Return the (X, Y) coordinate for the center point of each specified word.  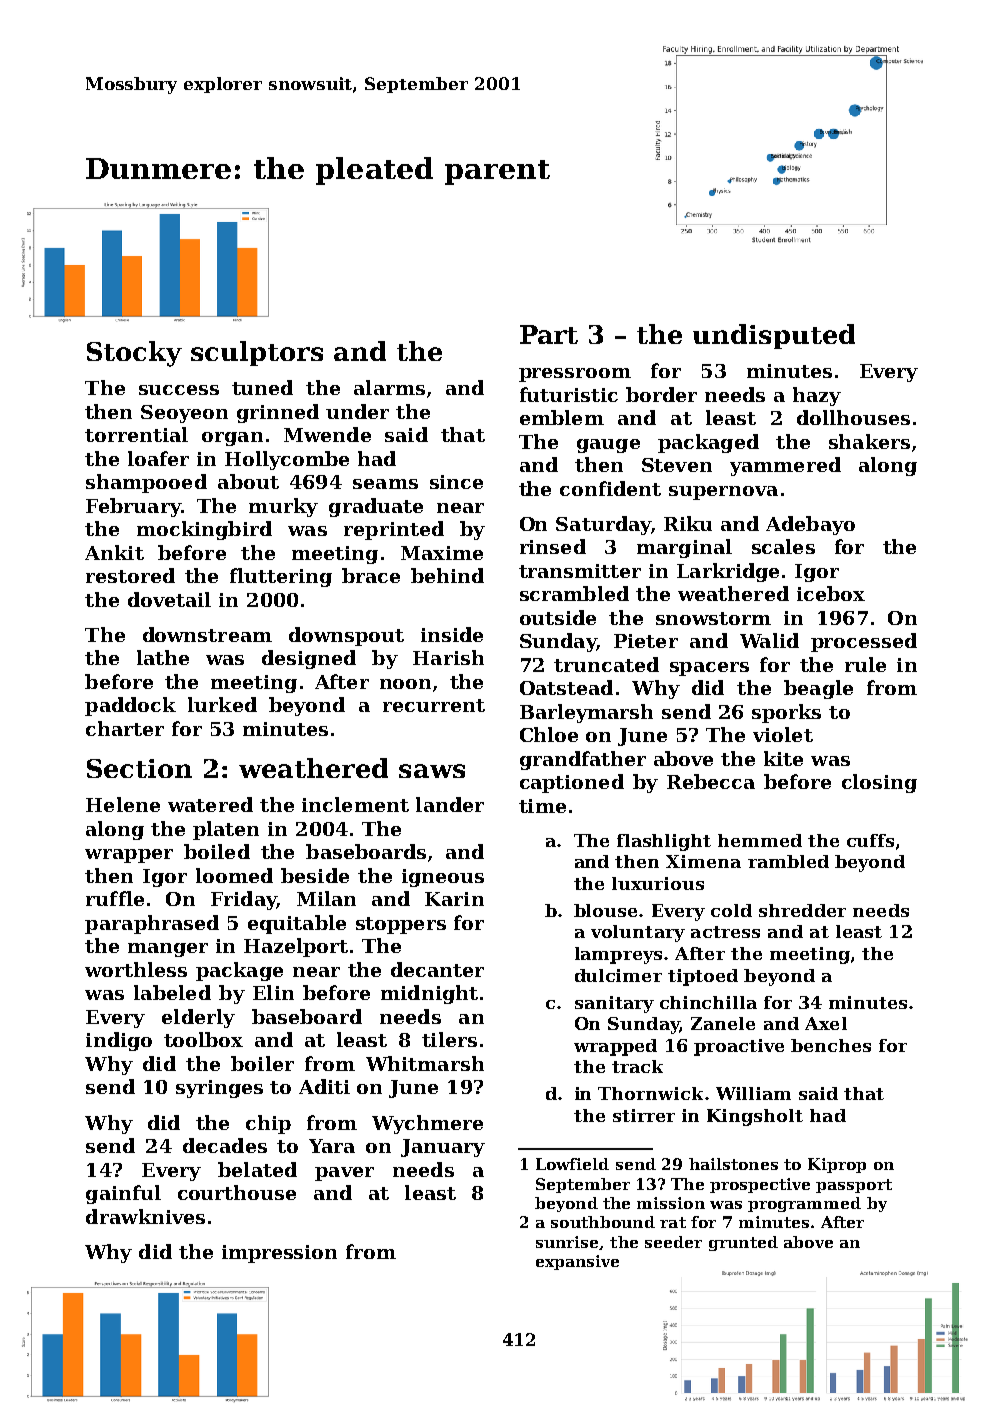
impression (279, 1254)
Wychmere (427, 1124)
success (179, 390)
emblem (562, 417)
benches (831, 1045)
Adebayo (810, 525)
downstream (207, 634)
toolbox (203, 1039)
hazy (817, 396)
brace (371, 575)
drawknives (145, 1216)
